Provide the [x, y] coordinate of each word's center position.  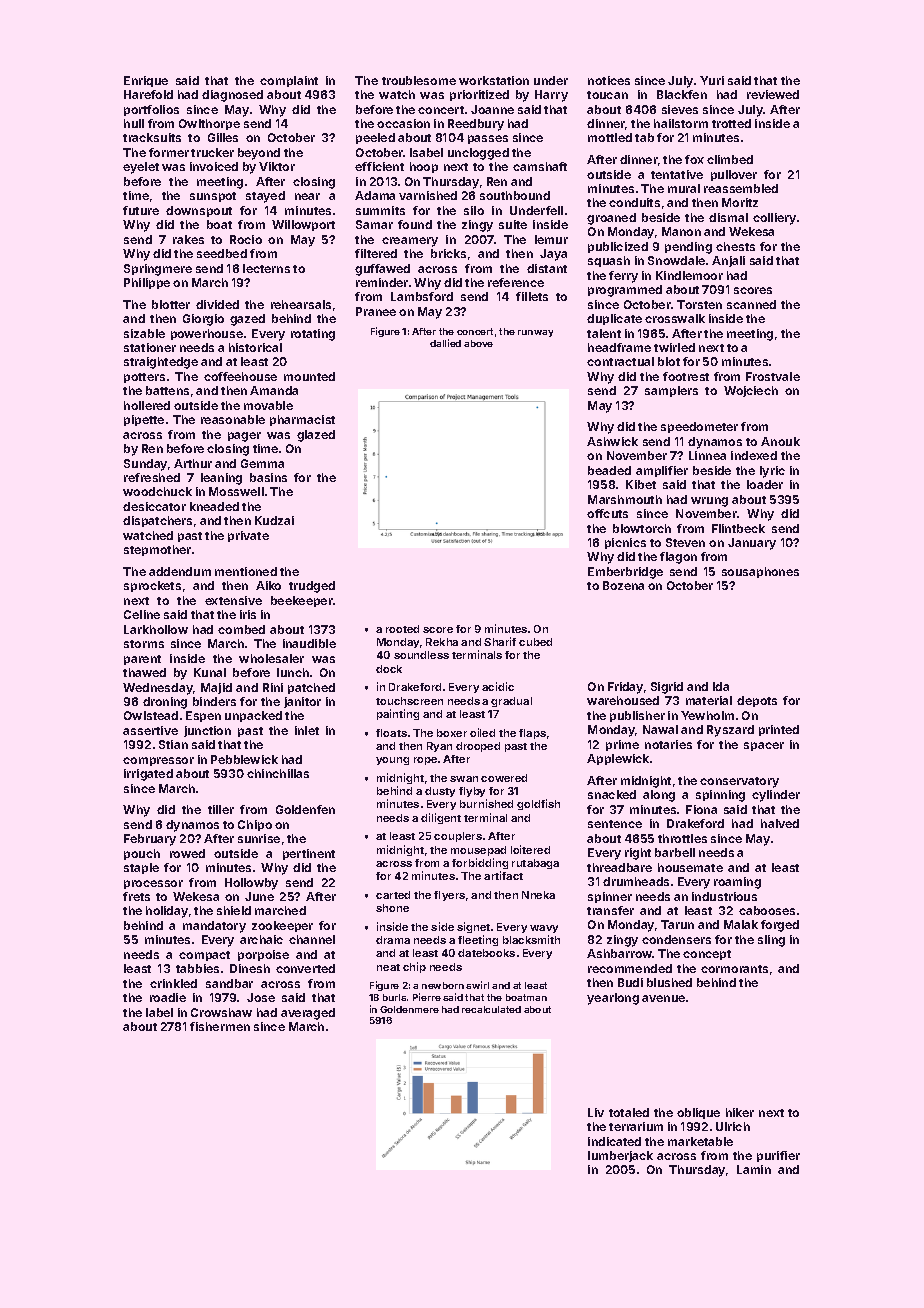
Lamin [754, 1169]
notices [609, 80]
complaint [289, 81]
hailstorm [681, 123]
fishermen [220, 1026]
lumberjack [620, 1156]
